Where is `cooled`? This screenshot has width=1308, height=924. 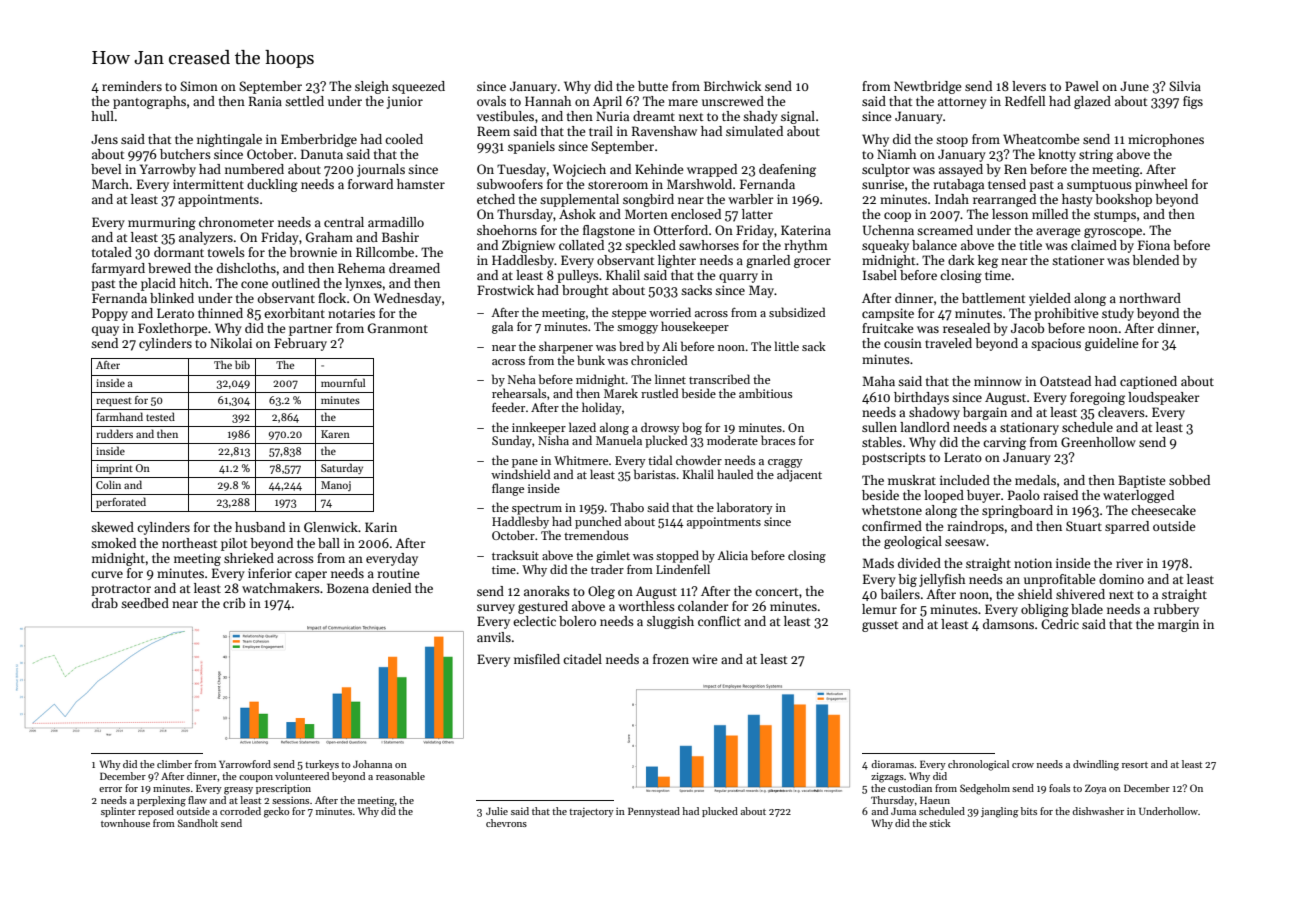 cooled is located at coordinates (404, 139).
